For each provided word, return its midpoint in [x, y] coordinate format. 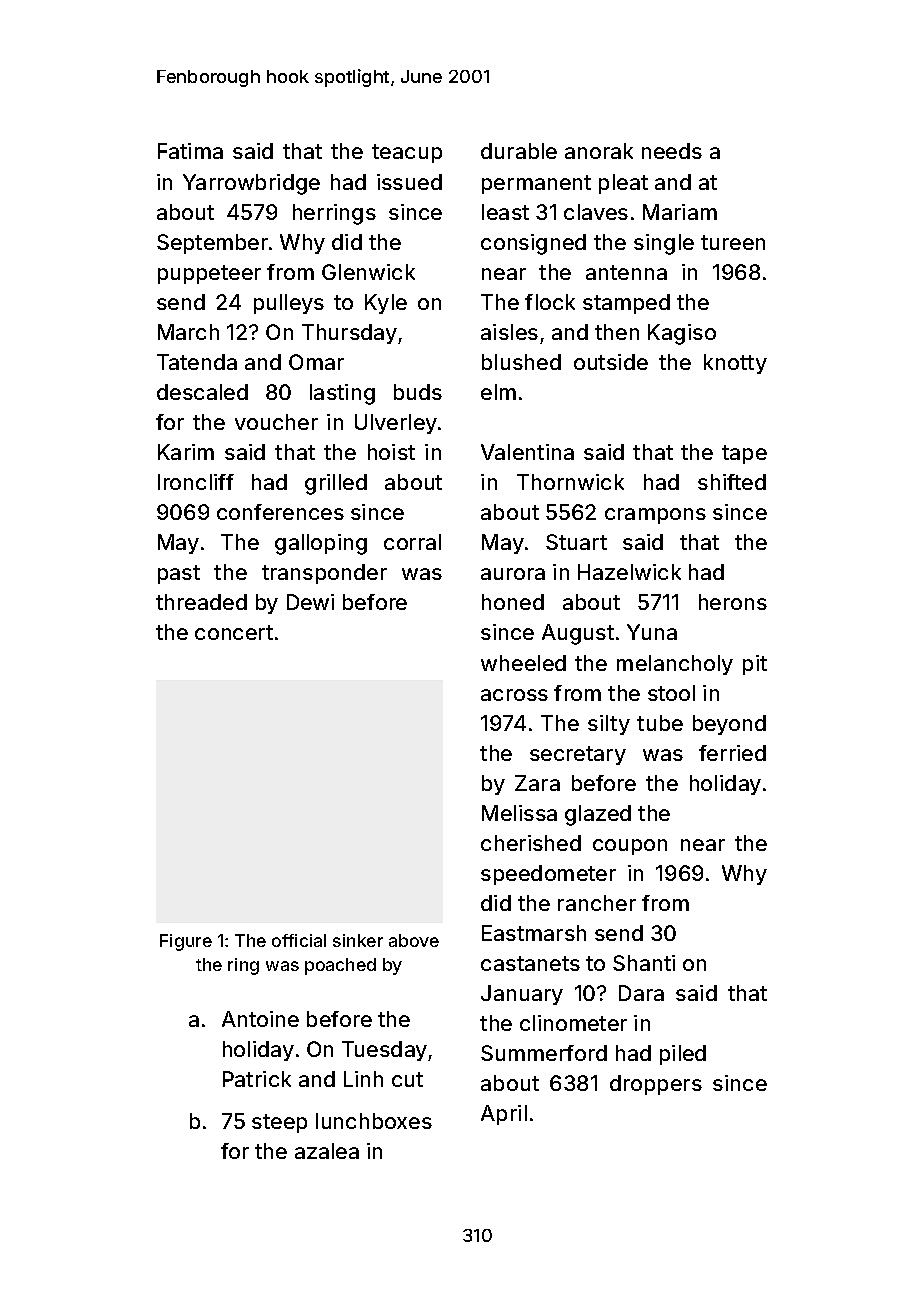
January [522, 995]
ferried [732, 753]
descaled [202, 392]
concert [234, 632]
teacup [407, 153]
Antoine [260, 1019]
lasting [342, 394]
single [664, 244]
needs [672, 151]
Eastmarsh [534, 933]
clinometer [573, 1023]
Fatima [190, 151]
